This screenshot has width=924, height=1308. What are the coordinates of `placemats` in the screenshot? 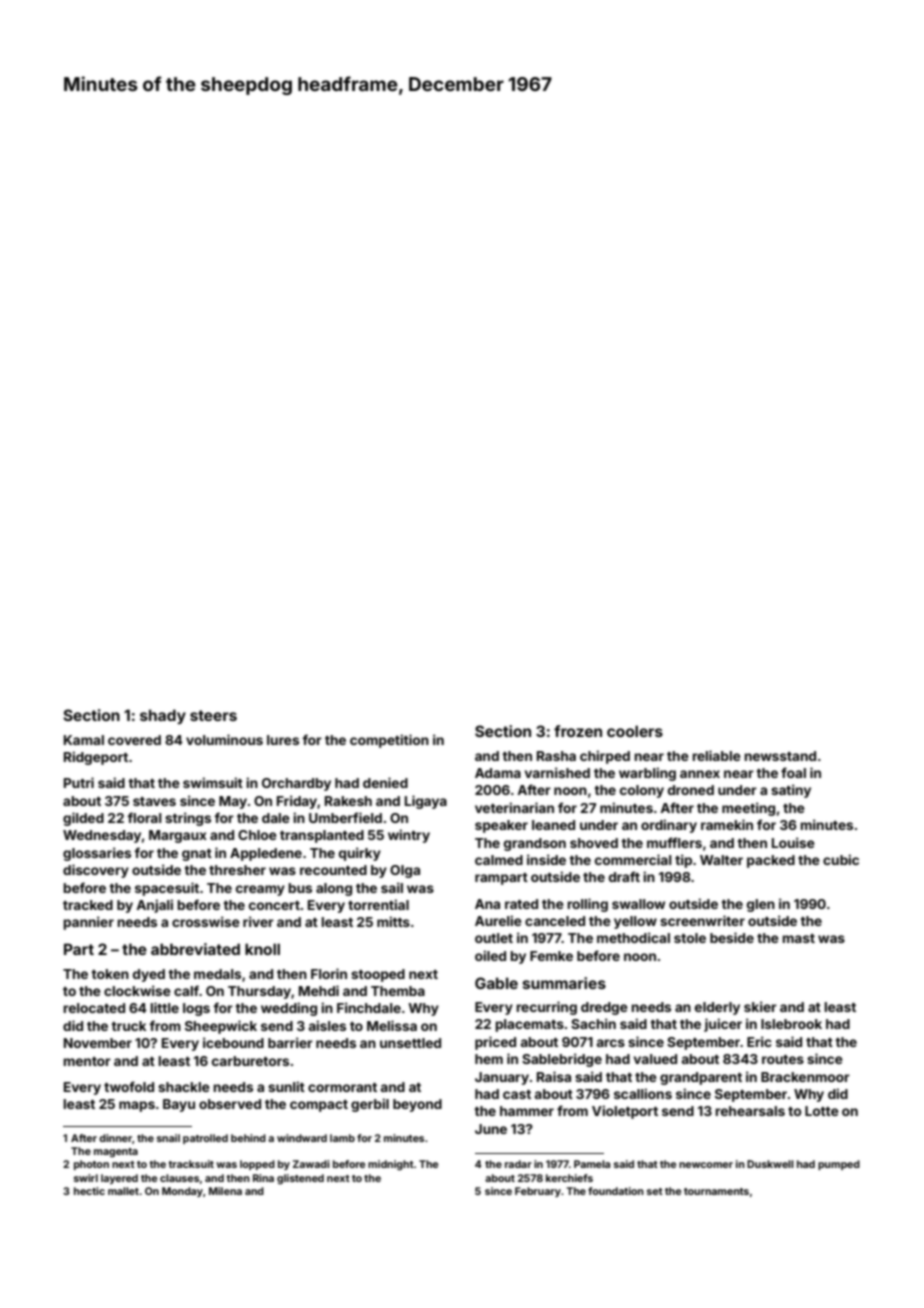 It's located at (529, 1025).
